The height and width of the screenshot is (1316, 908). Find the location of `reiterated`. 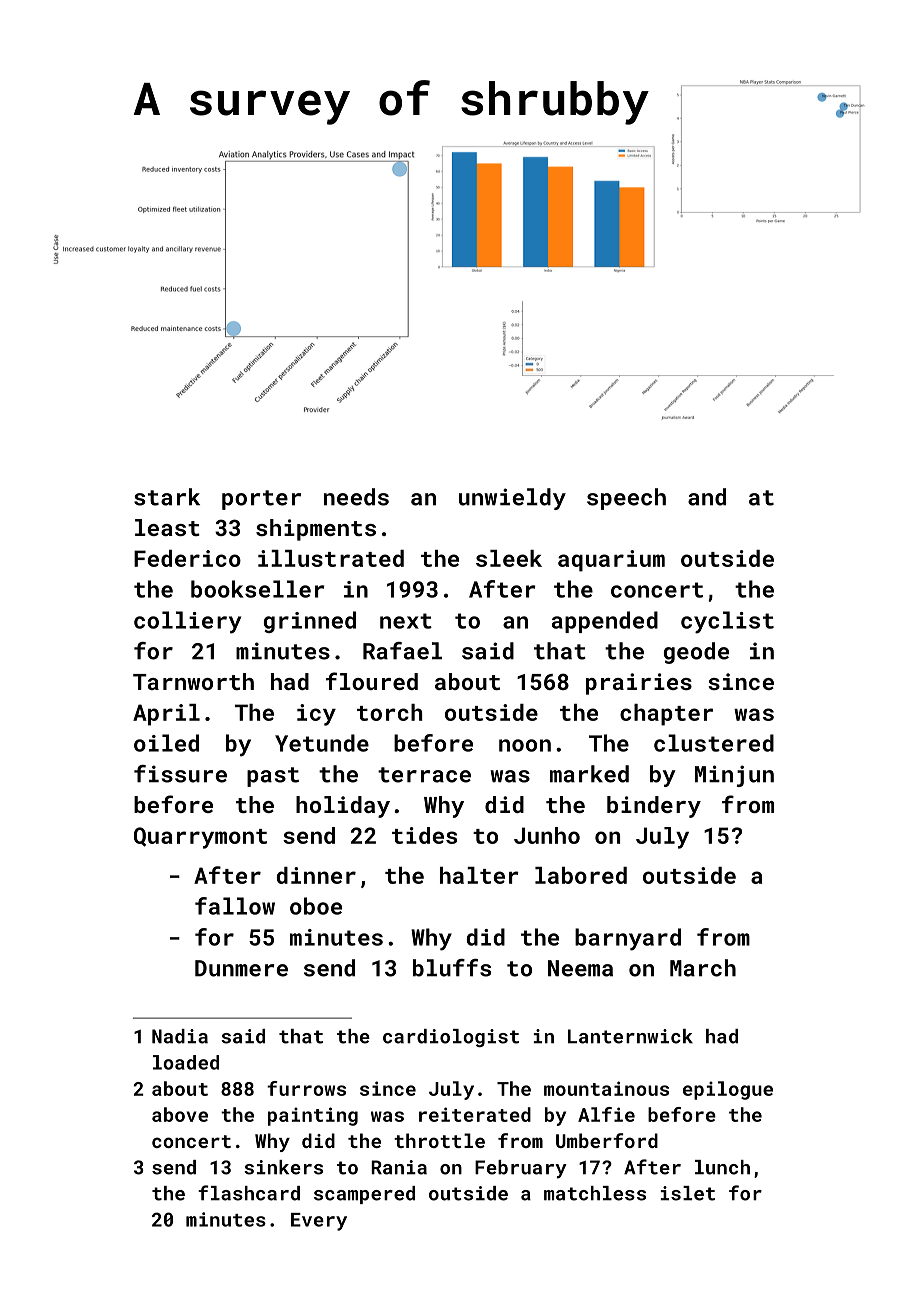

reiterated is located at coordinates (475, 1114).
